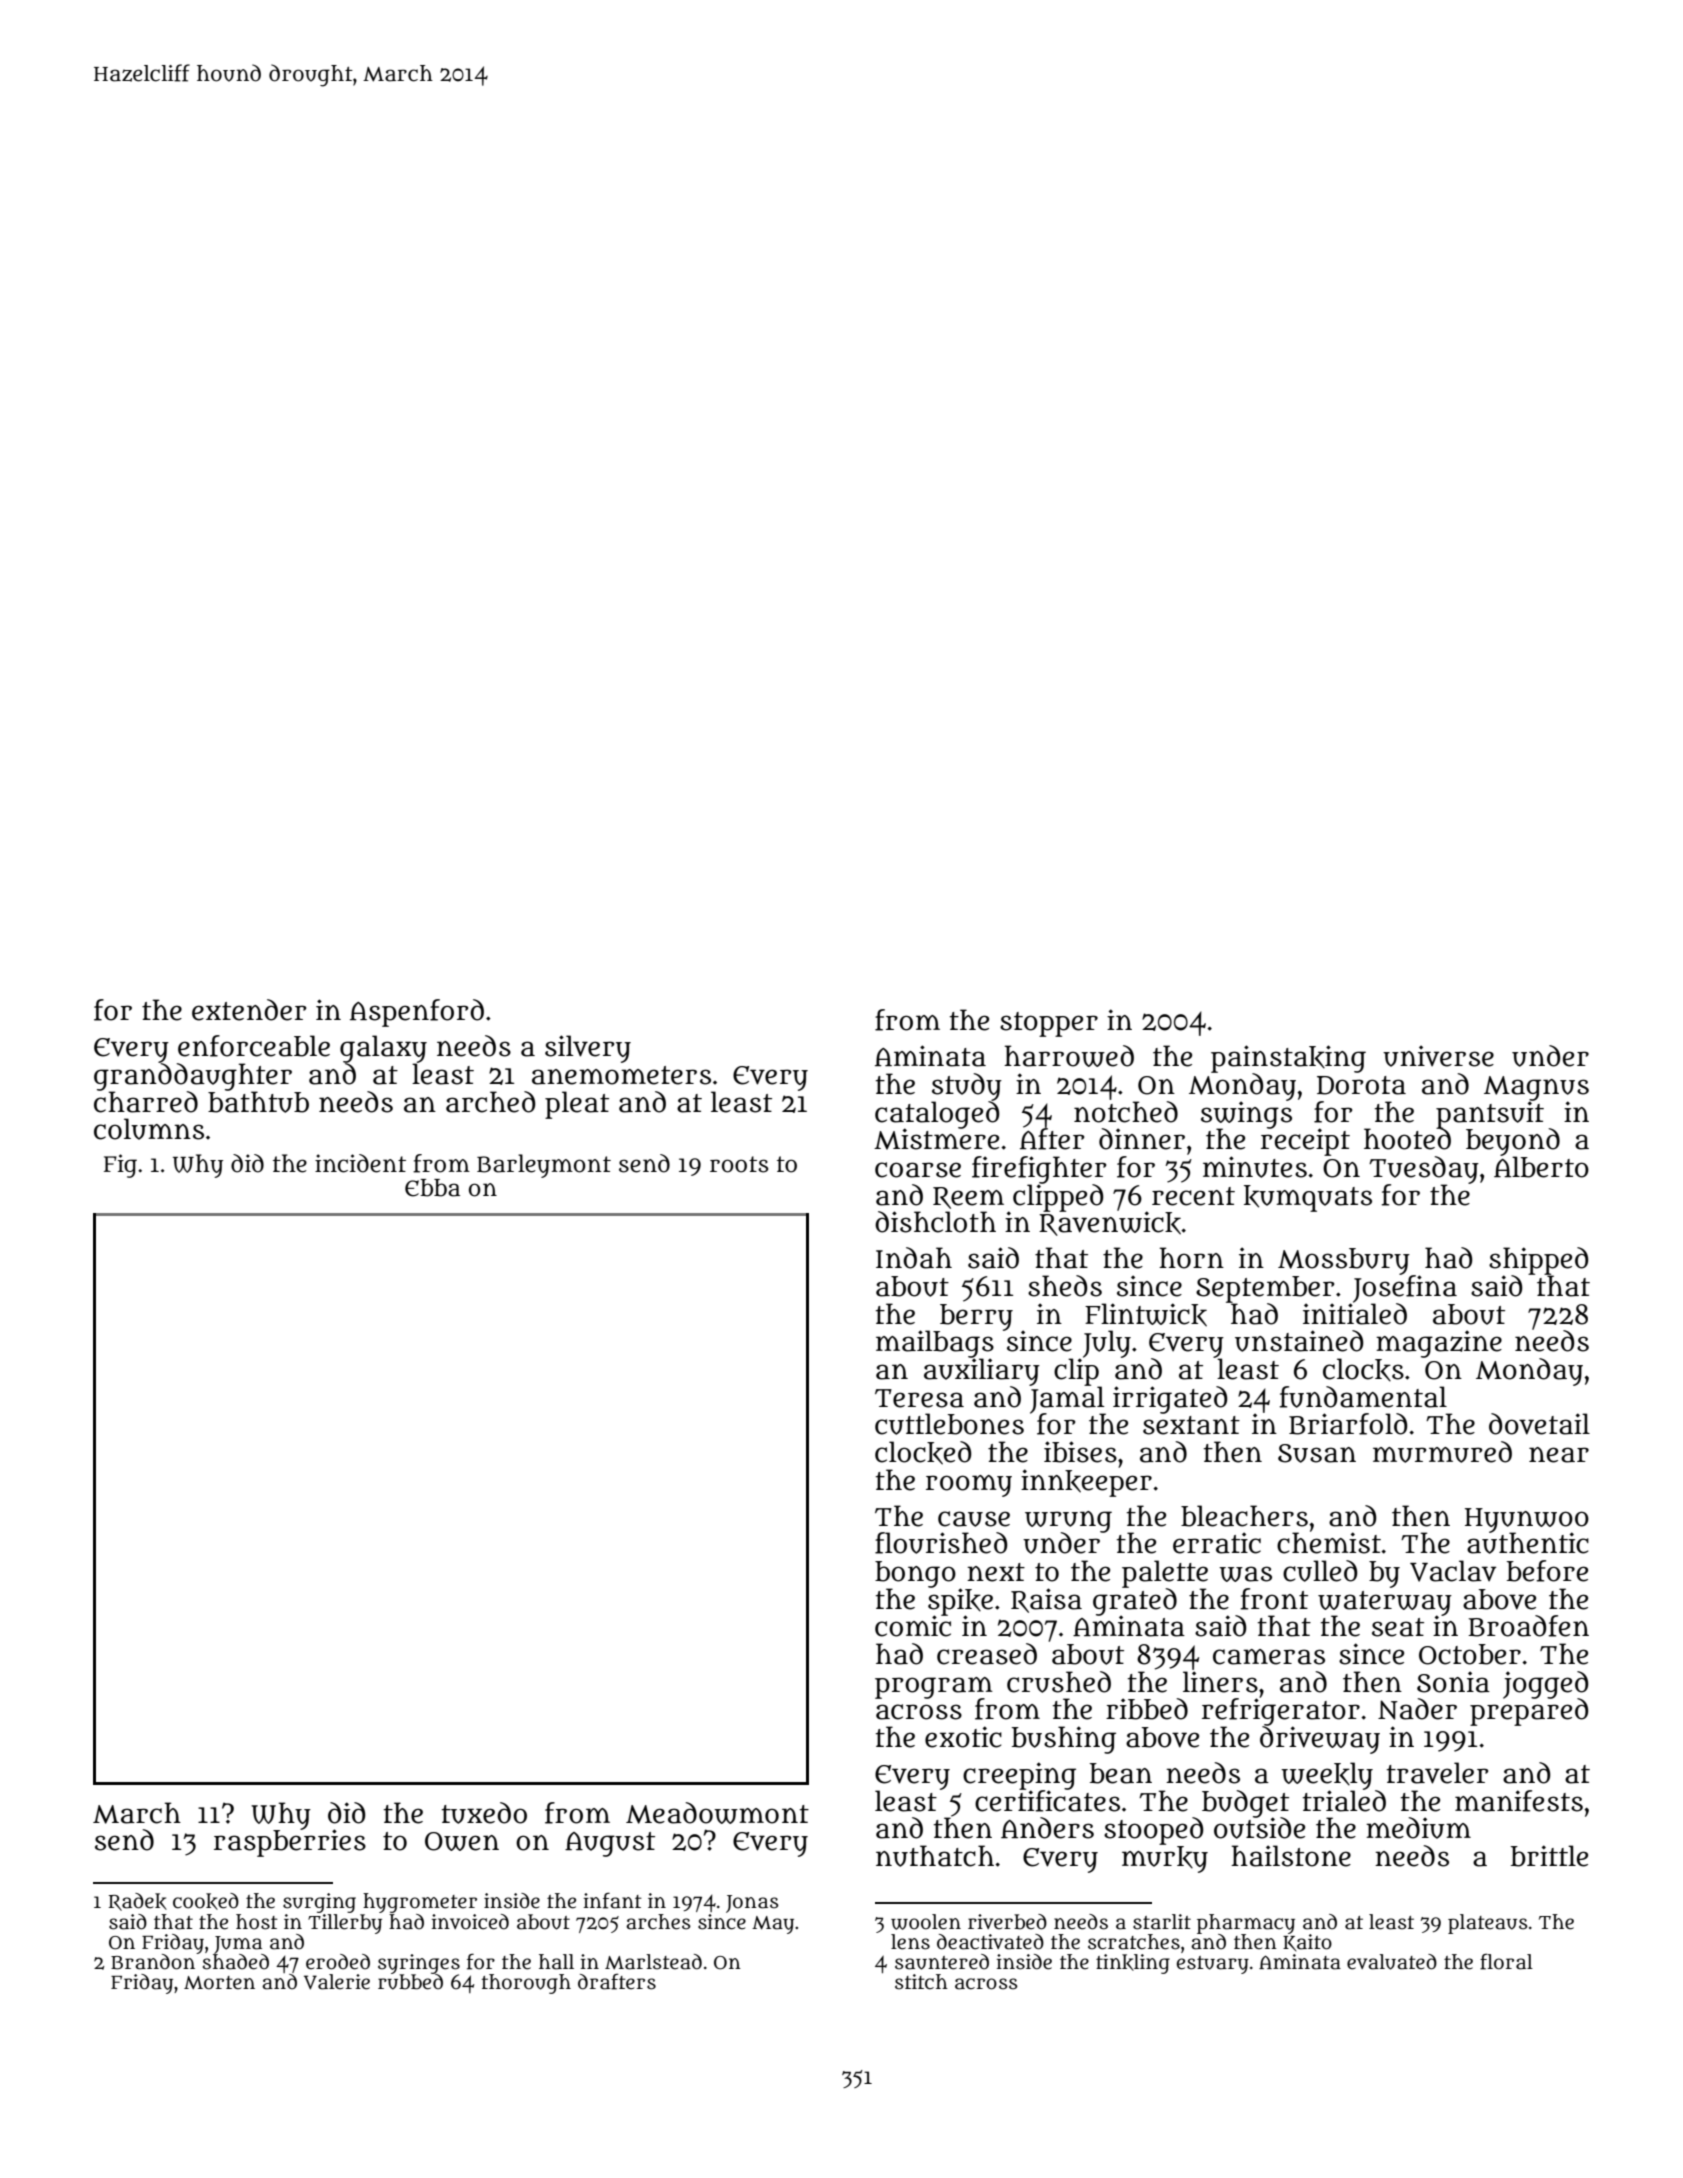 The height and width of the page is (2178, 1683). What do you see at coordinates (935, 1344) in the page?
I see `mailbags` at bounding box center [935, 1344].
